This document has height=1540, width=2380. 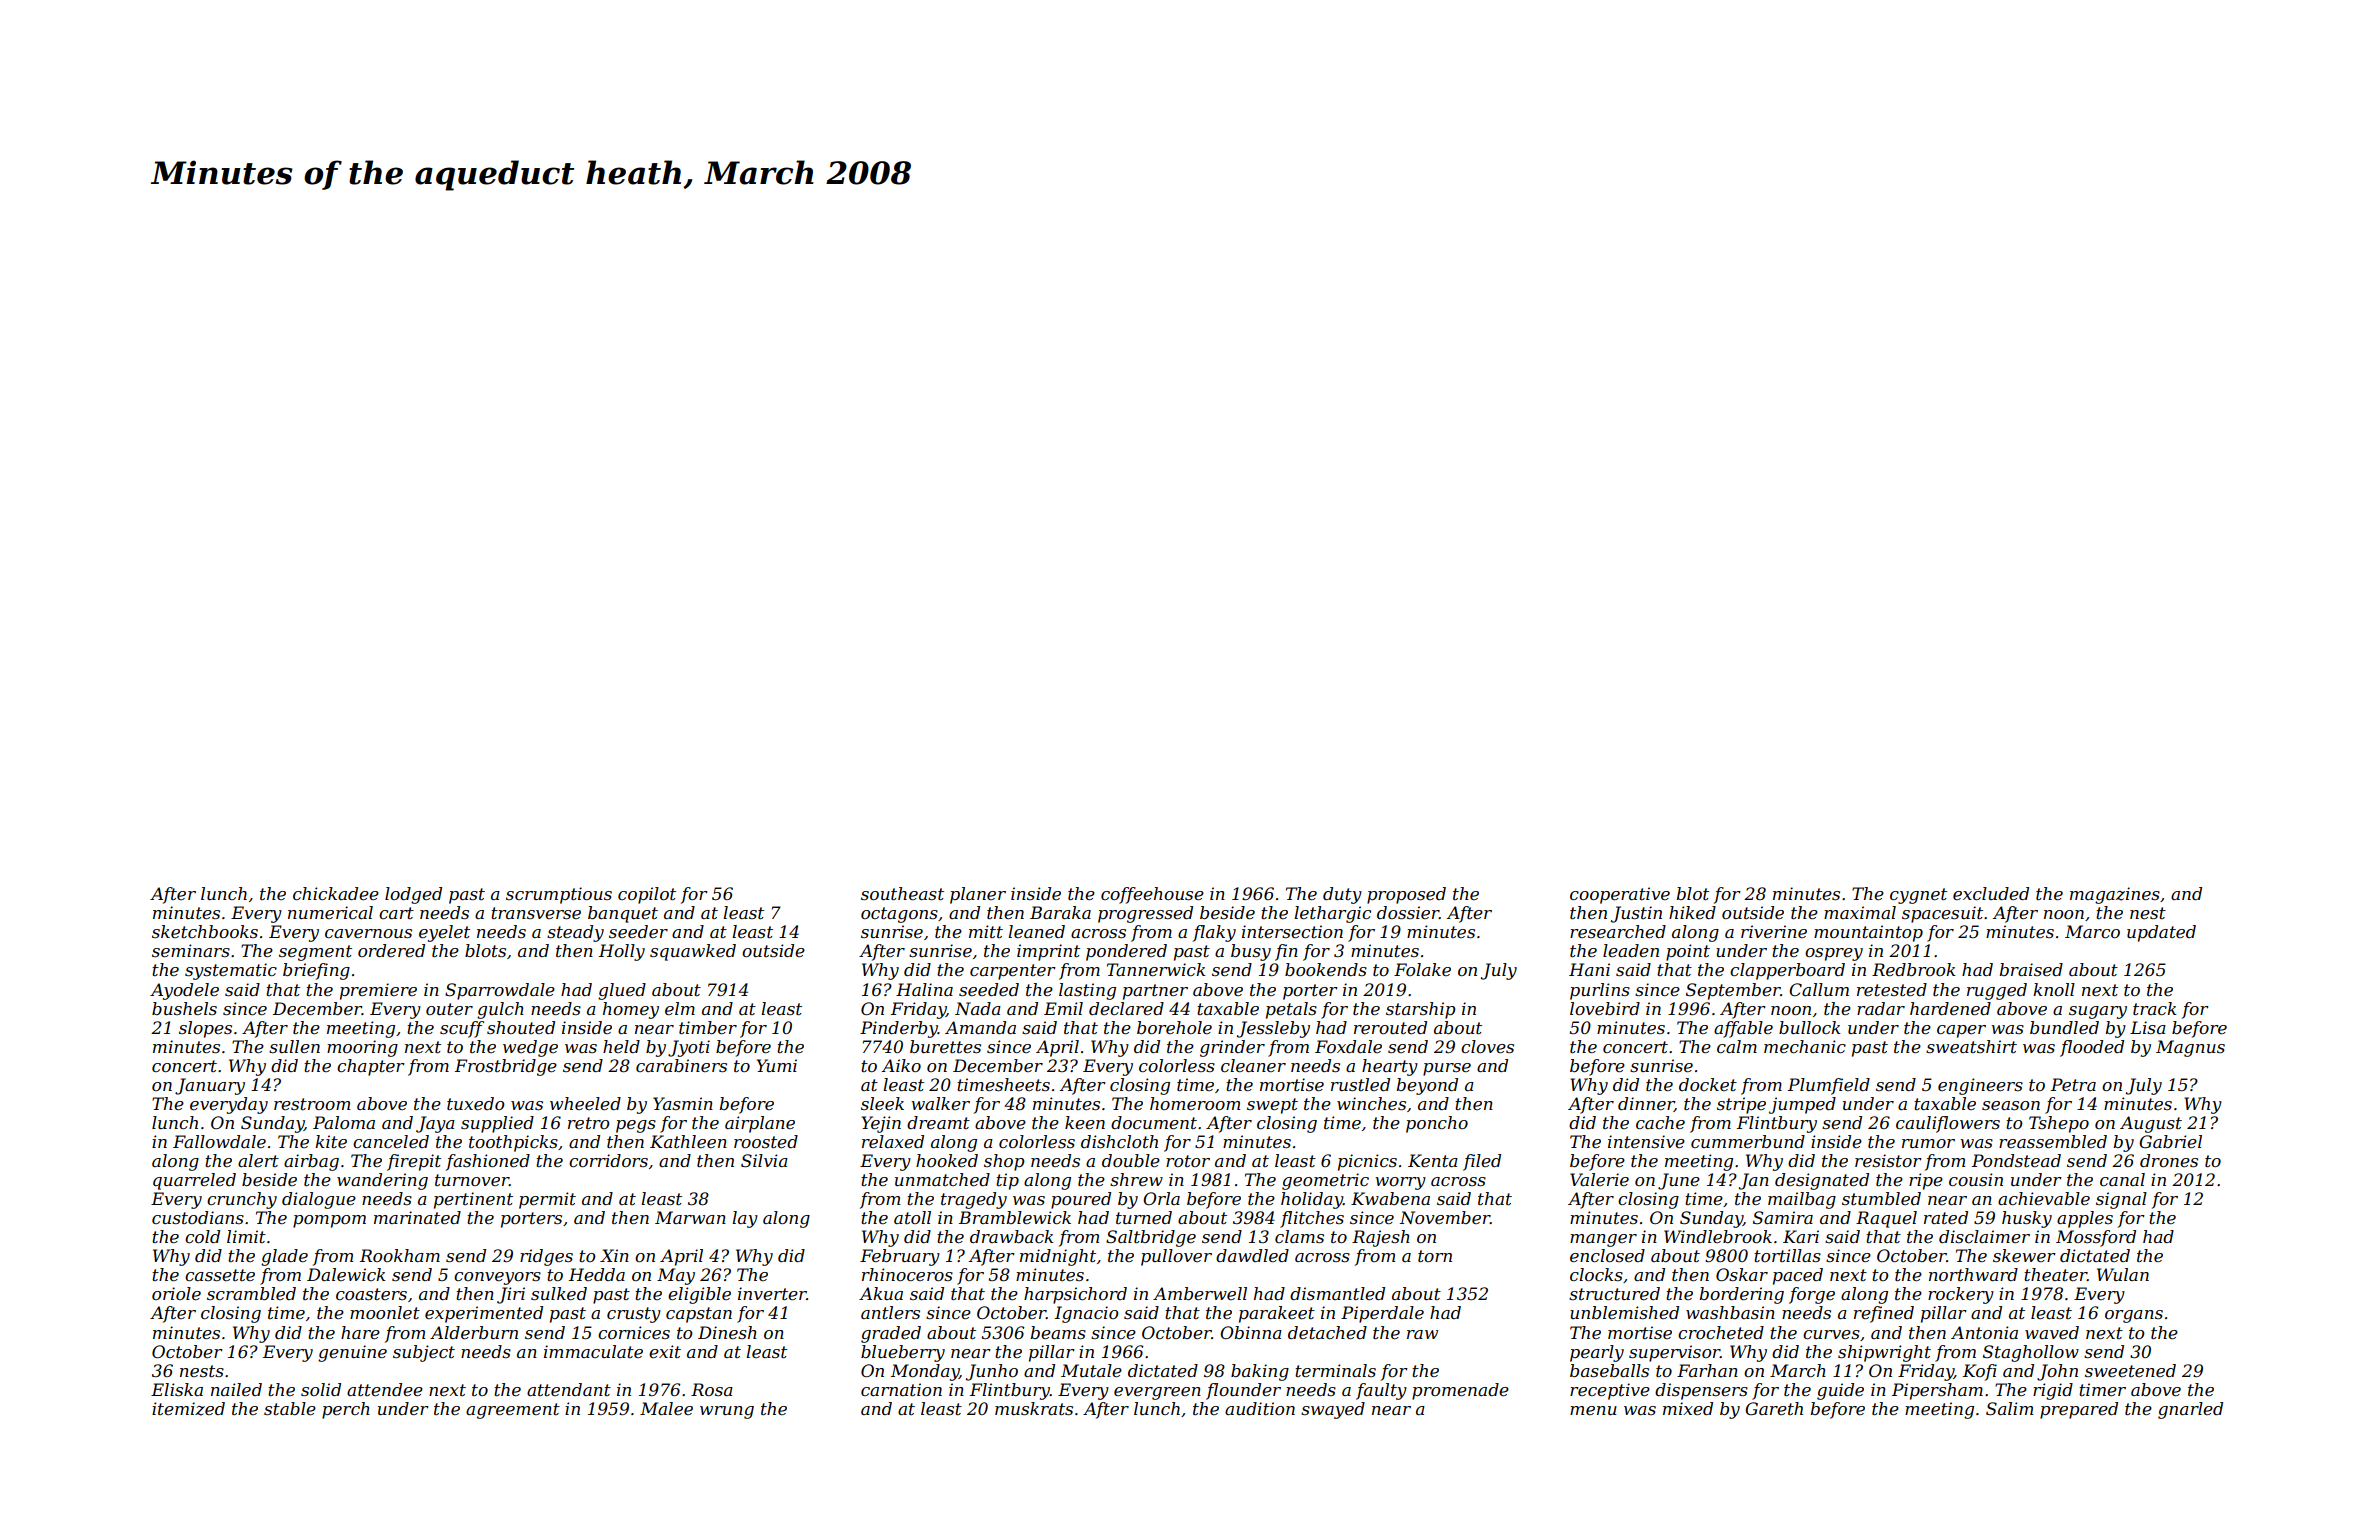 What do you see at coordinates (2134, 1316) in the document?
I see `organs` at bounding box center [2134, 1316].
